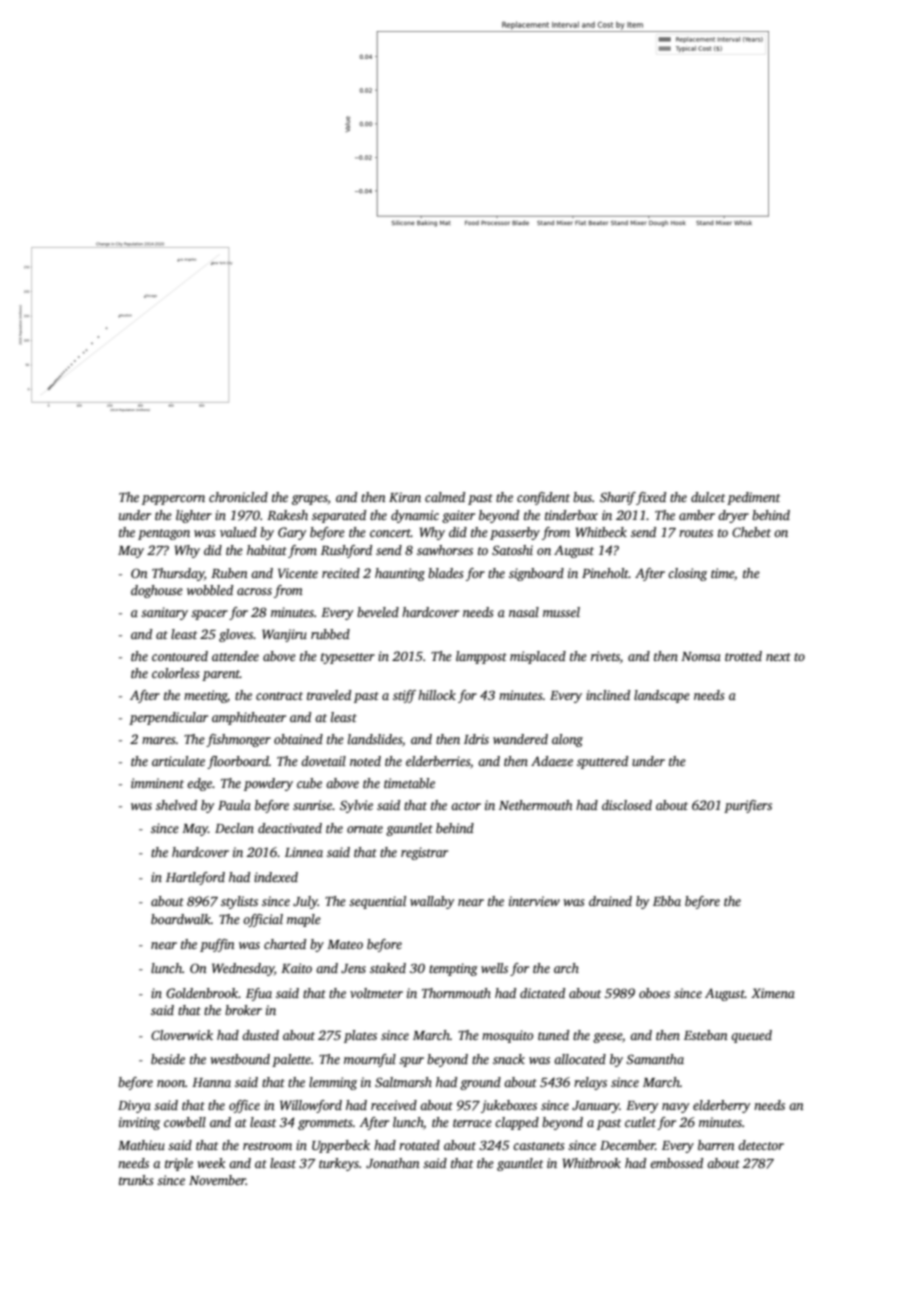 This image has width=924, height=1308. What do you see at coordinates (662, 696) in the image?
I see `landscape` at bounding box center [662, 696].
